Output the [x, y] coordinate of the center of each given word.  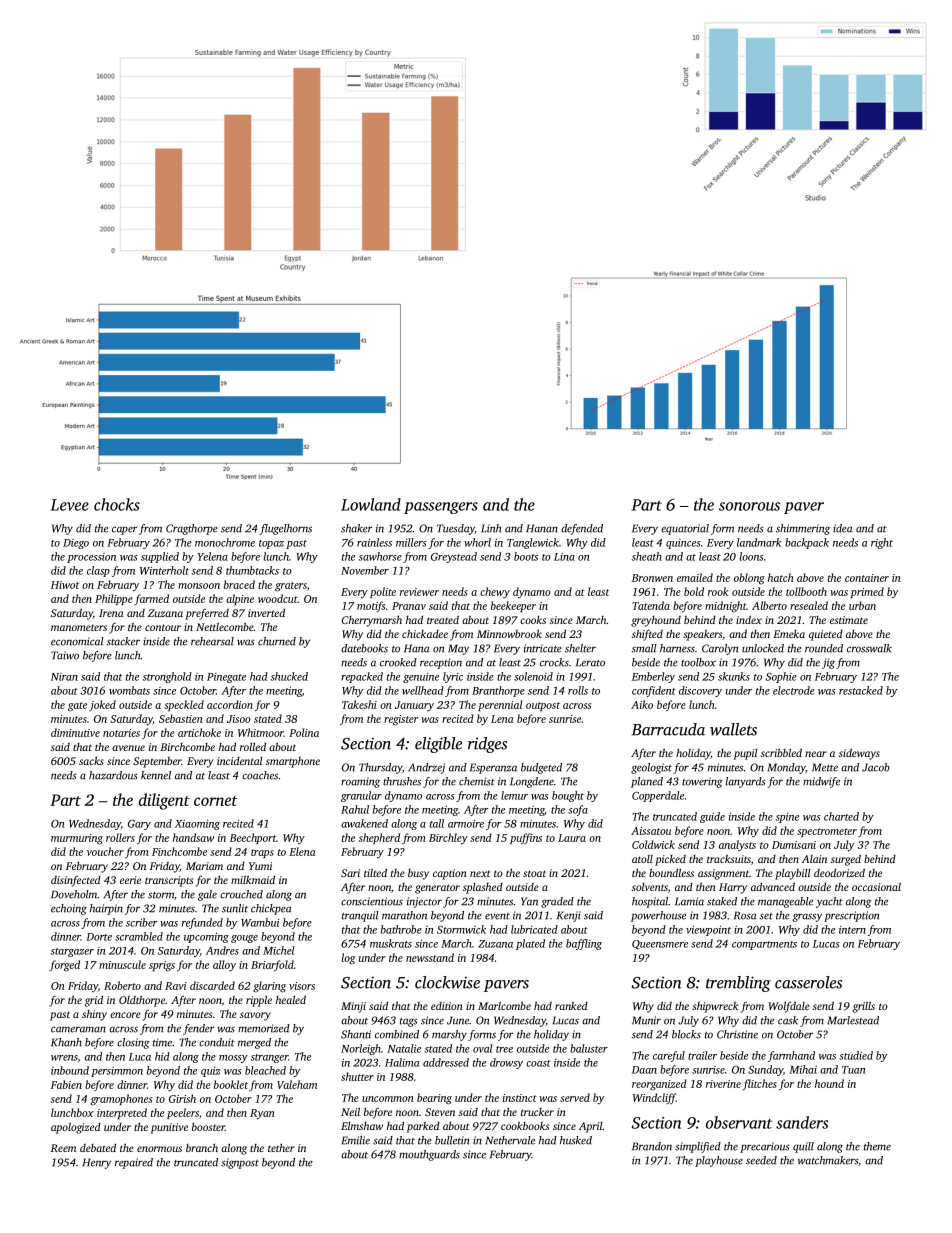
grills [864, 1007]
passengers [441, 508]
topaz [271, 544]
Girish [182, 1098]
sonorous [749, 506]
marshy [449, 1035]
